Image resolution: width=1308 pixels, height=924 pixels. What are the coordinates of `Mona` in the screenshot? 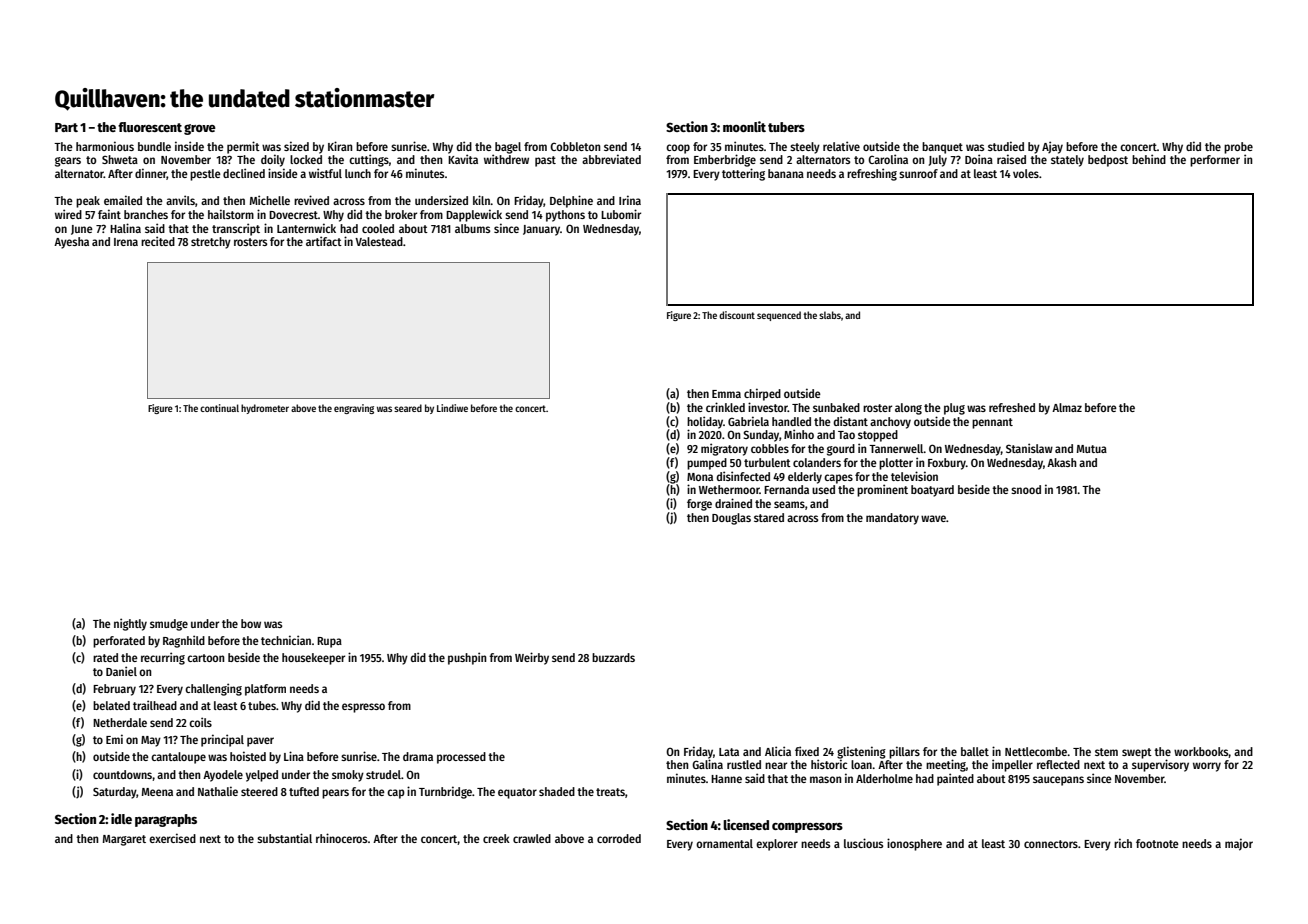 It's located at (700, 477).
